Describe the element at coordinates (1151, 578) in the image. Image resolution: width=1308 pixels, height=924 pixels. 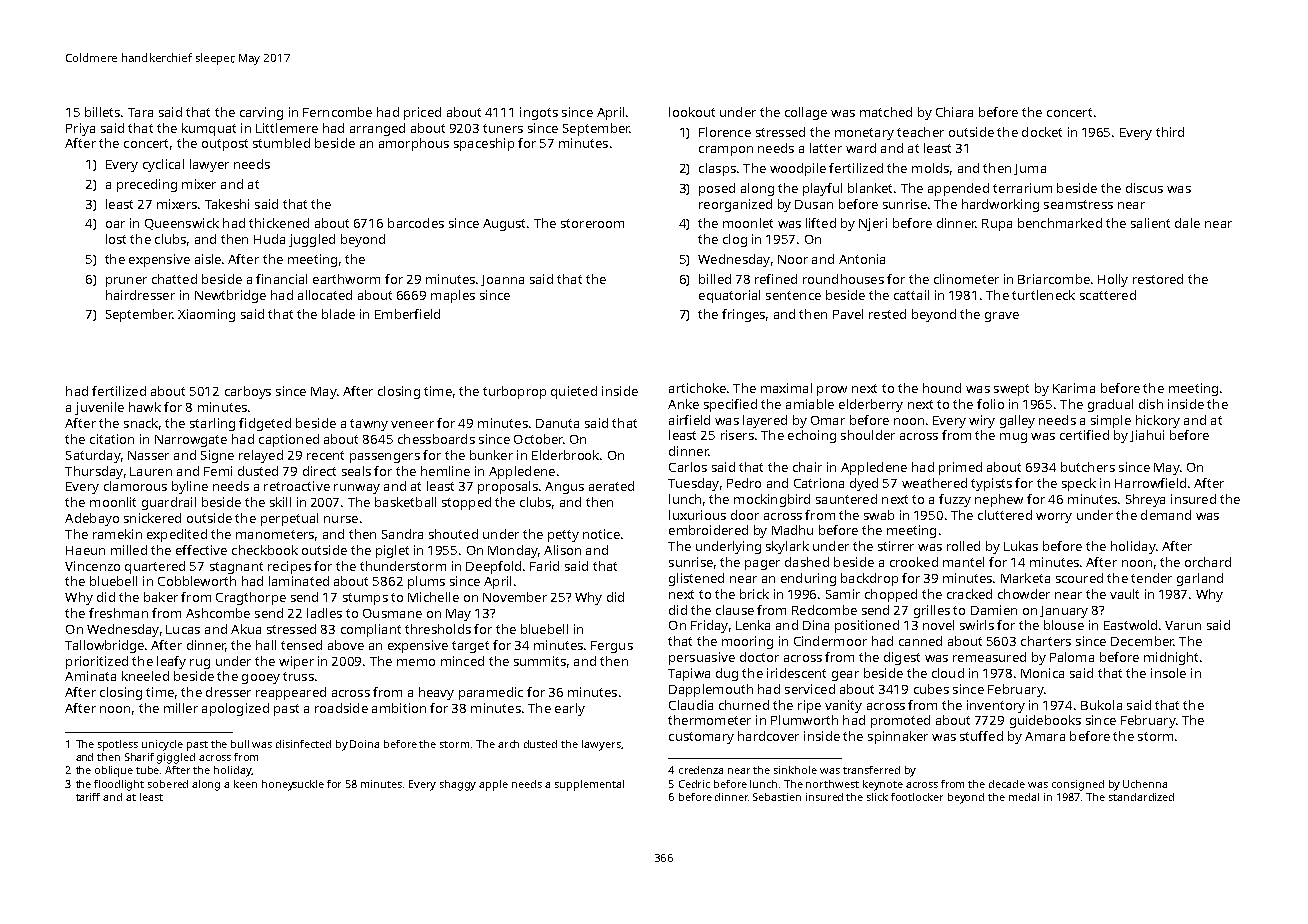
I see `tender` at that location.
